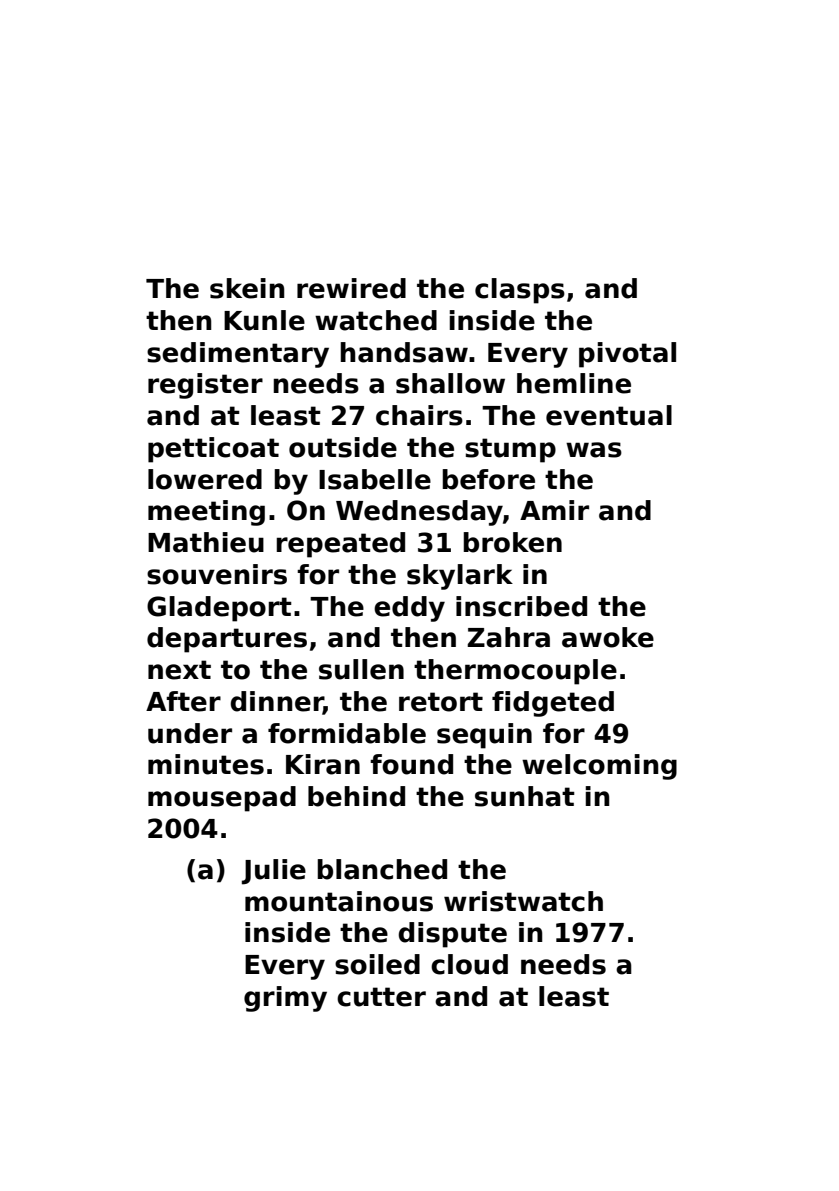 This screenshot has height=1191, width=839. What do you see at coordinates (356, 796) in the screenshot?
I see `behind` at bounding box center [356, 796].
